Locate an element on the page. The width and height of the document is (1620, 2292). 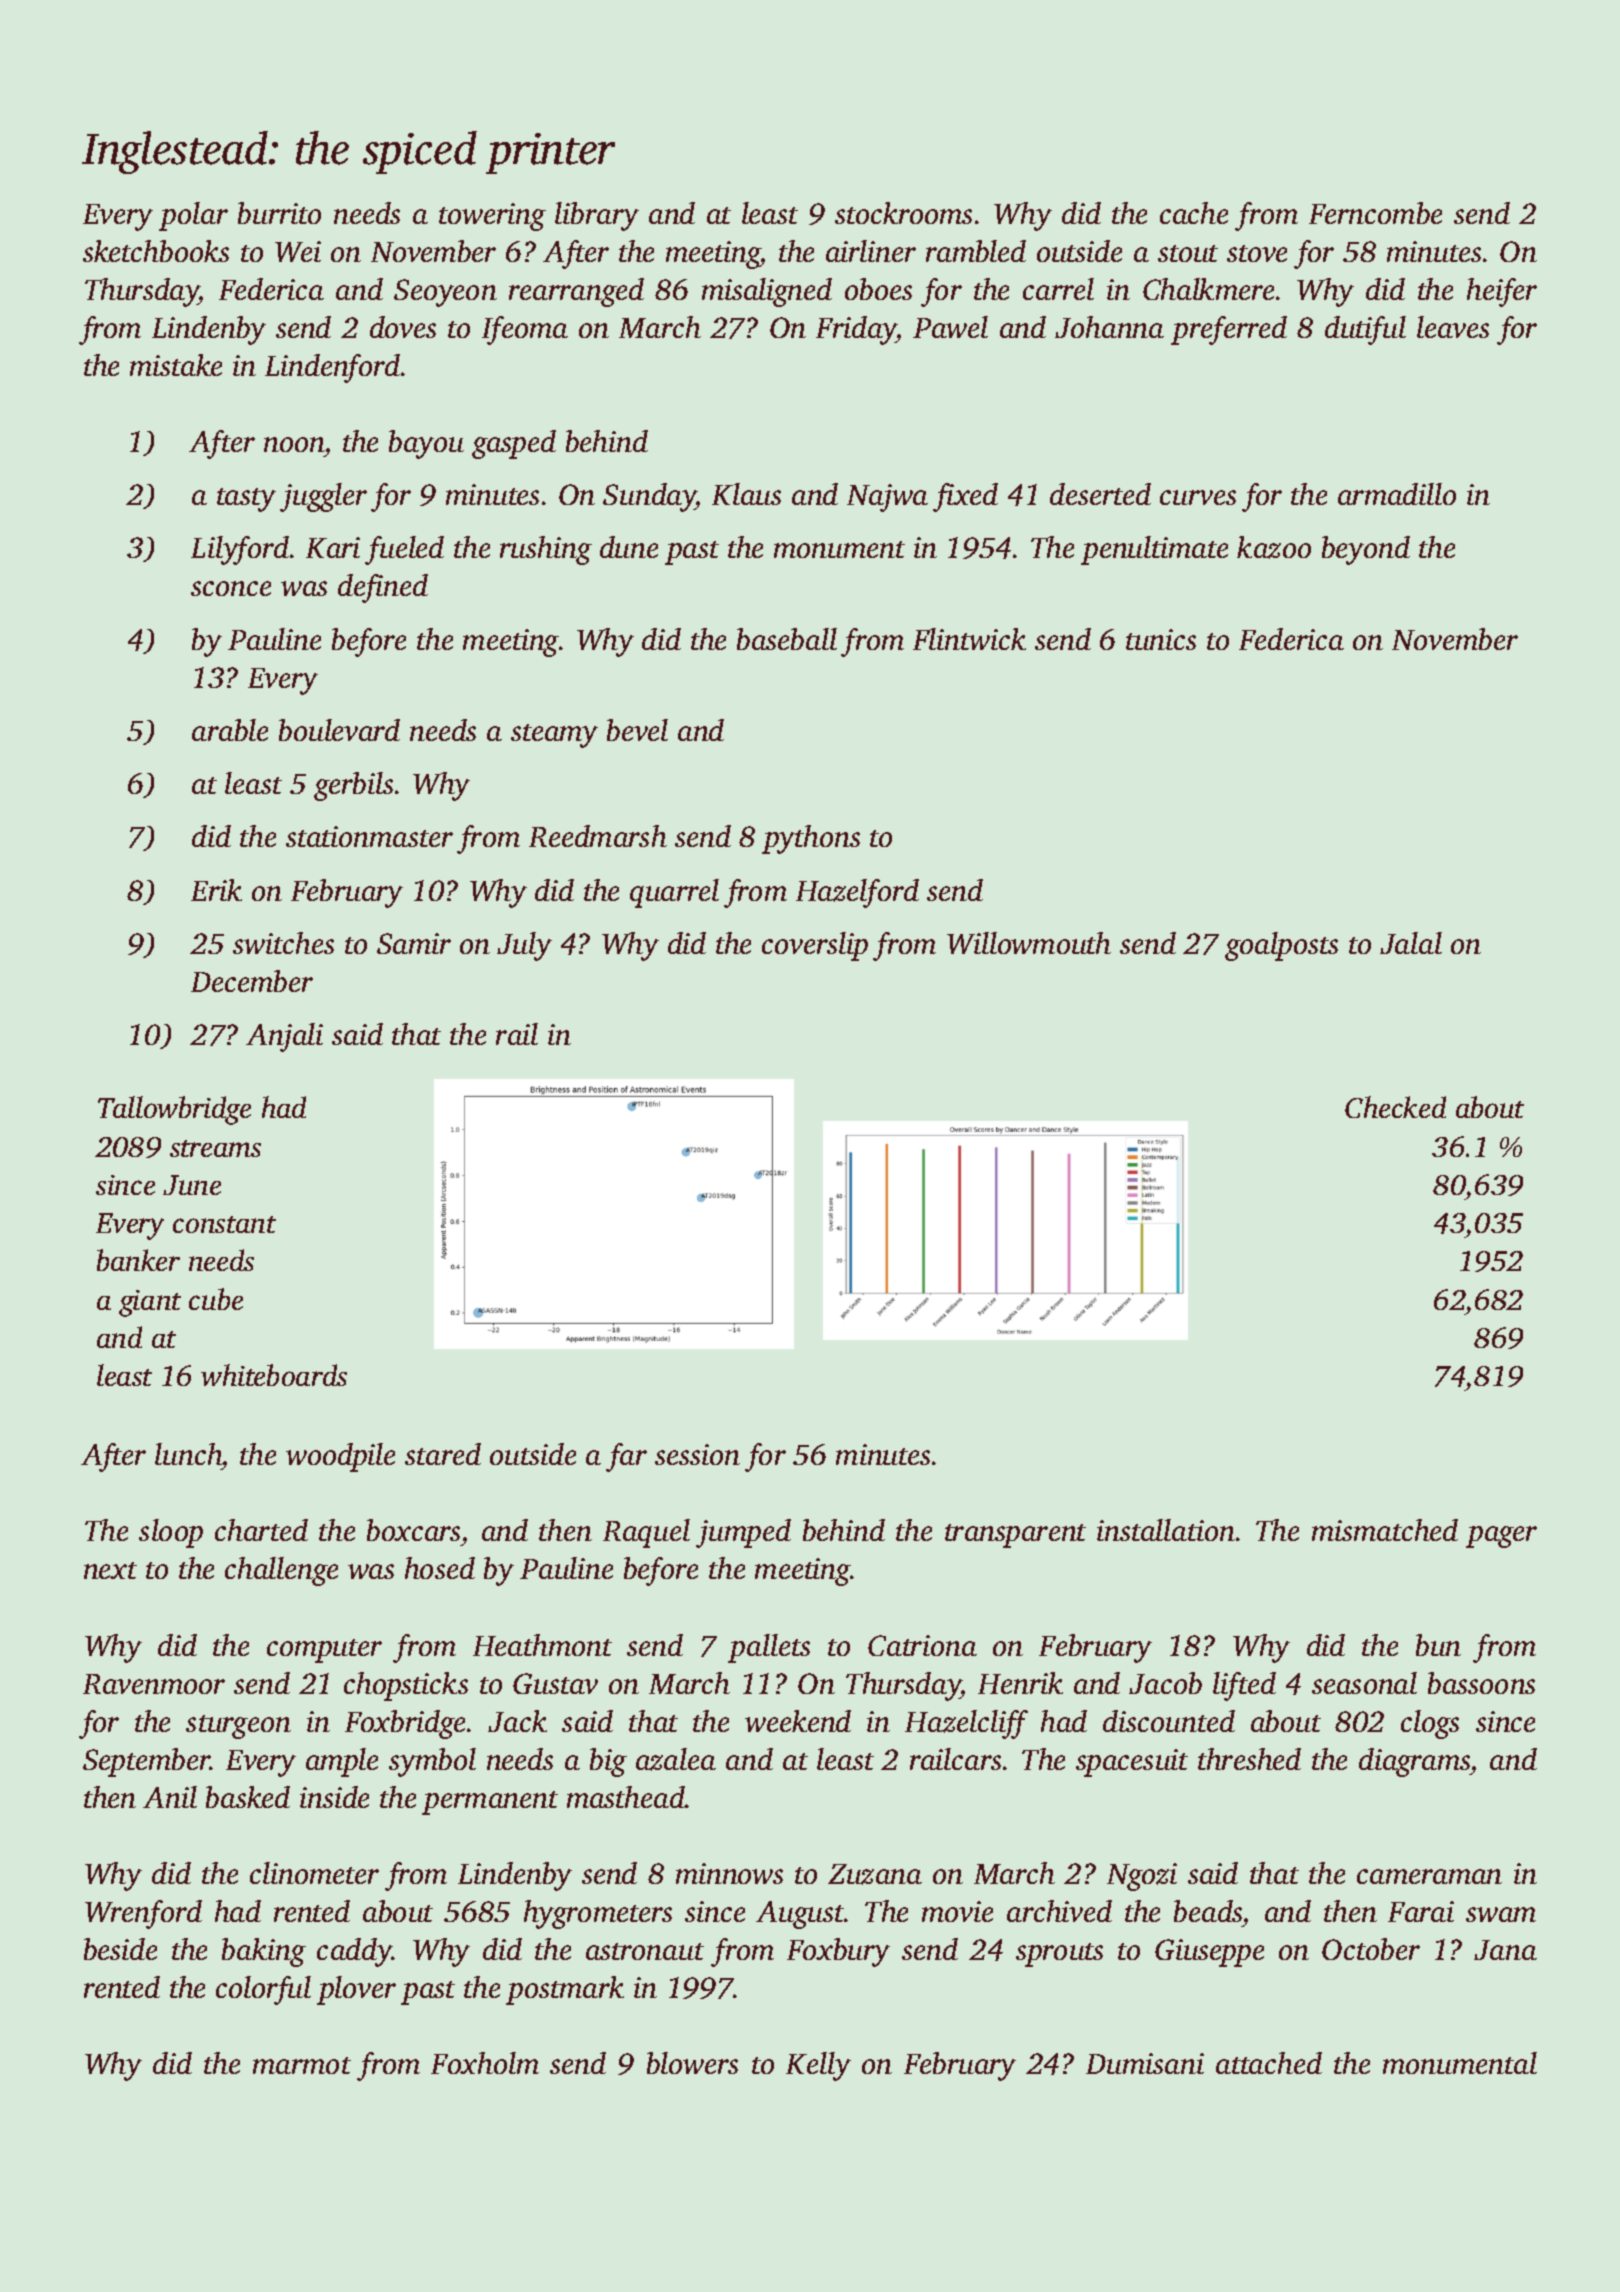
attached is located at coordinates (1269, 2063).
